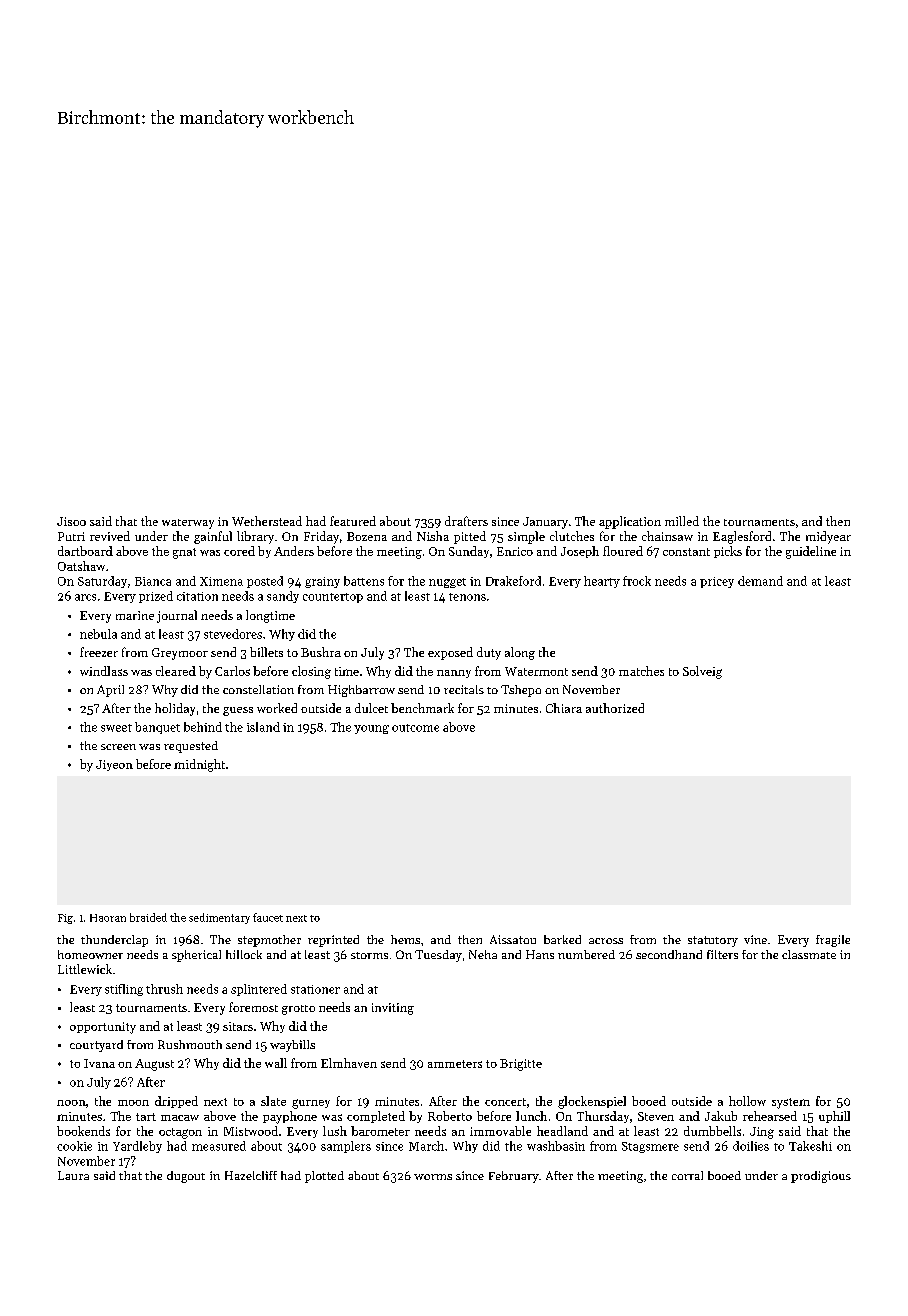  What do you see at coordinates (755, 939) in the screenshot?
I see `vine` at bounding box center [755, 939].
